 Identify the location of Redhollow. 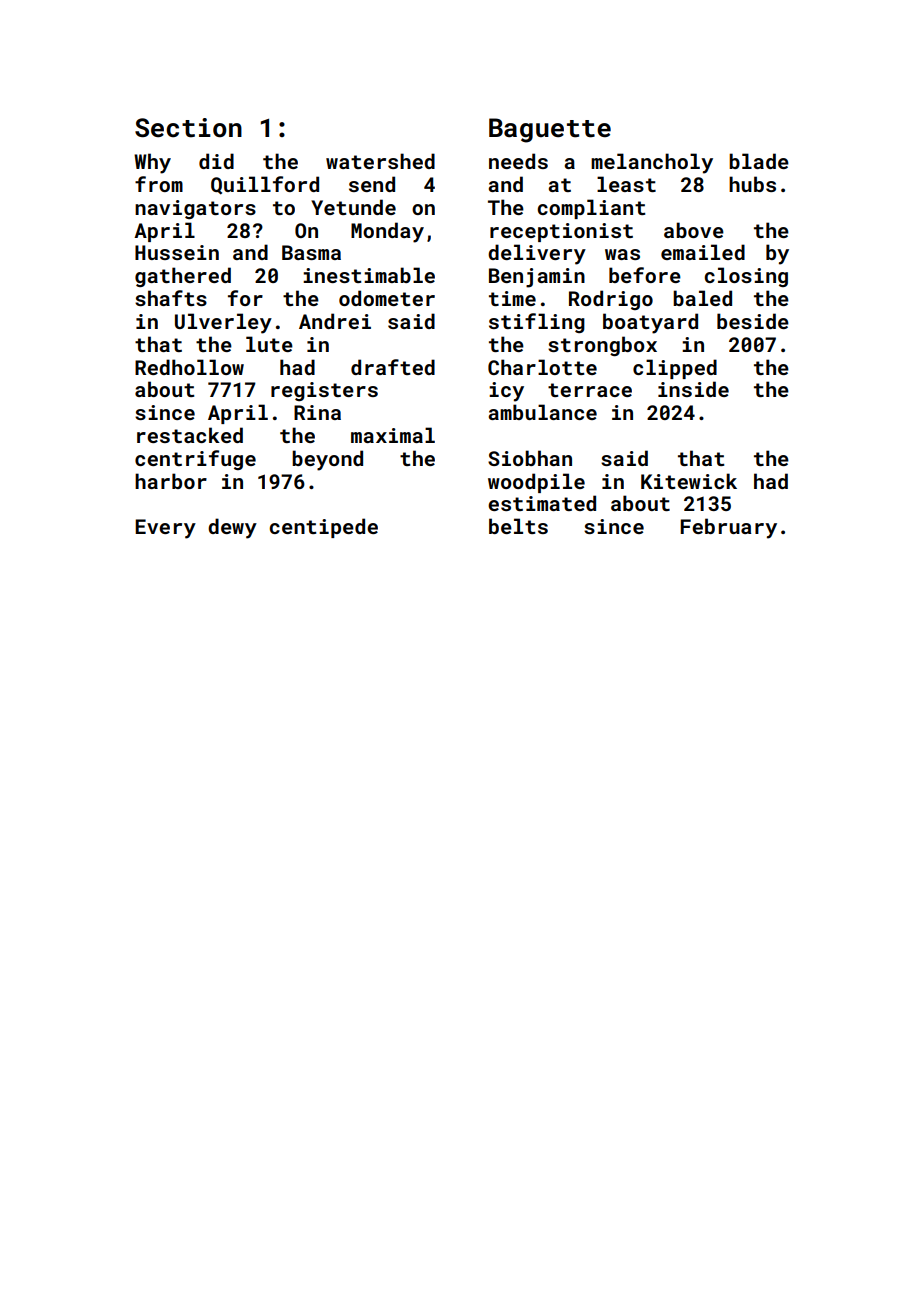
(189, 367).
